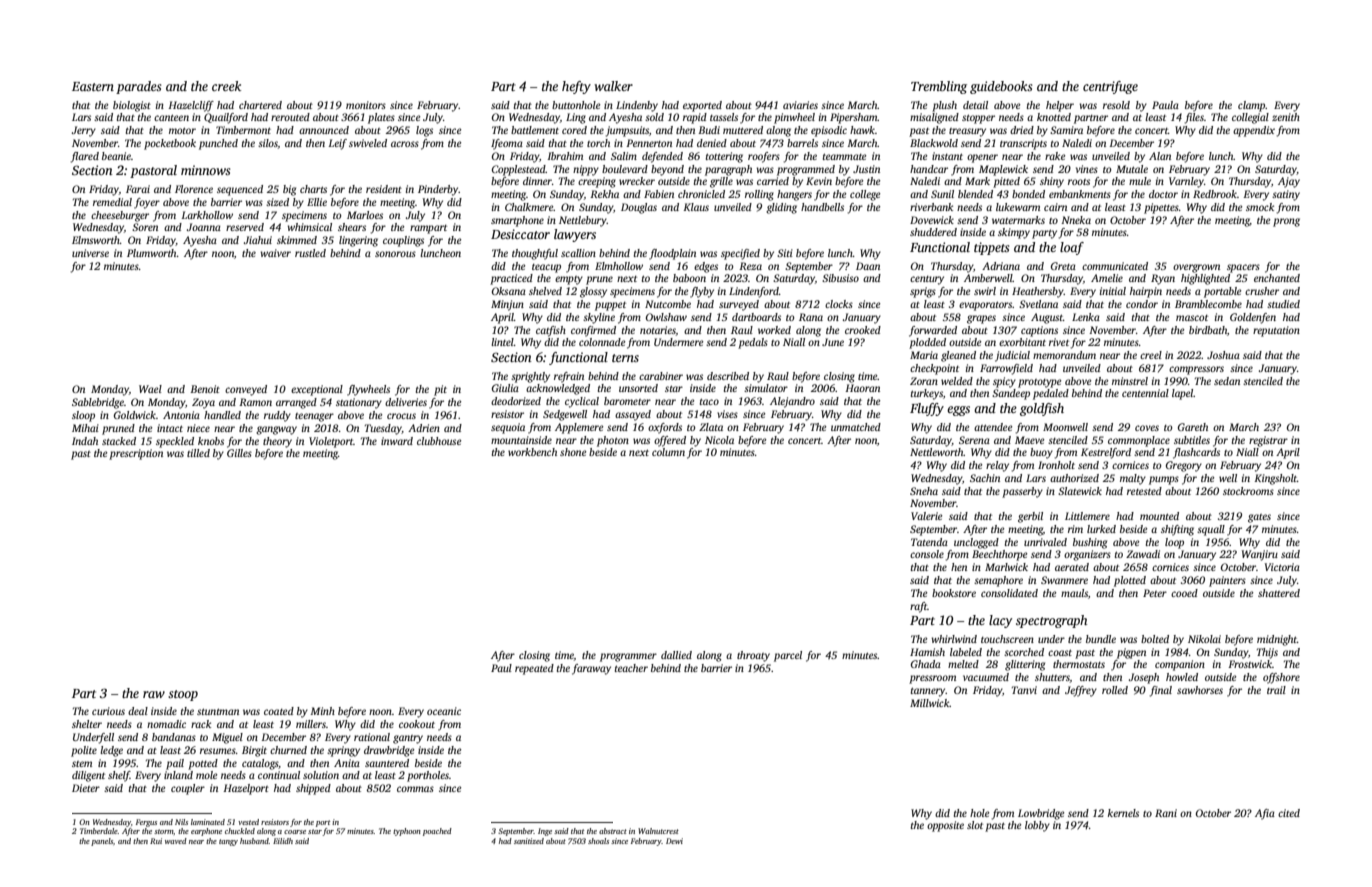 This document has height=887, width=1372. Describe the element at coordinates (1251, 106) in the document. I see `clamp` at that location.
